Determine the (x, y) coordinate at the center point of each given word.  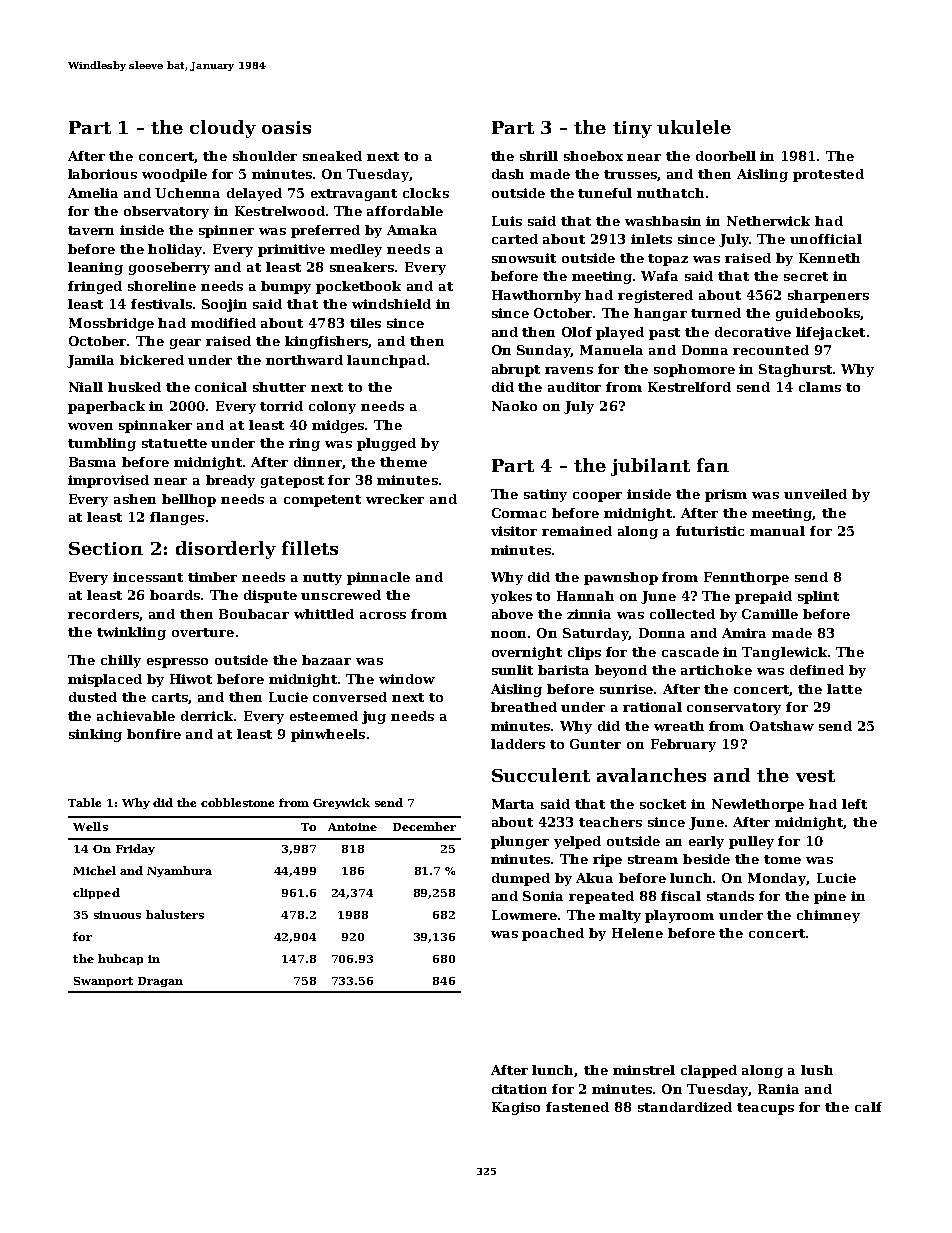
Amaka (412, 230)
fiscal (681, 896)
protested (828, 175)
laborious (102, 174)
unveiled (815, 494)
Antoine (352, 827)
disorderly (226, 550)
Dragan (160, 982)
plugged (386, 444)
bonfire (154, 734)
